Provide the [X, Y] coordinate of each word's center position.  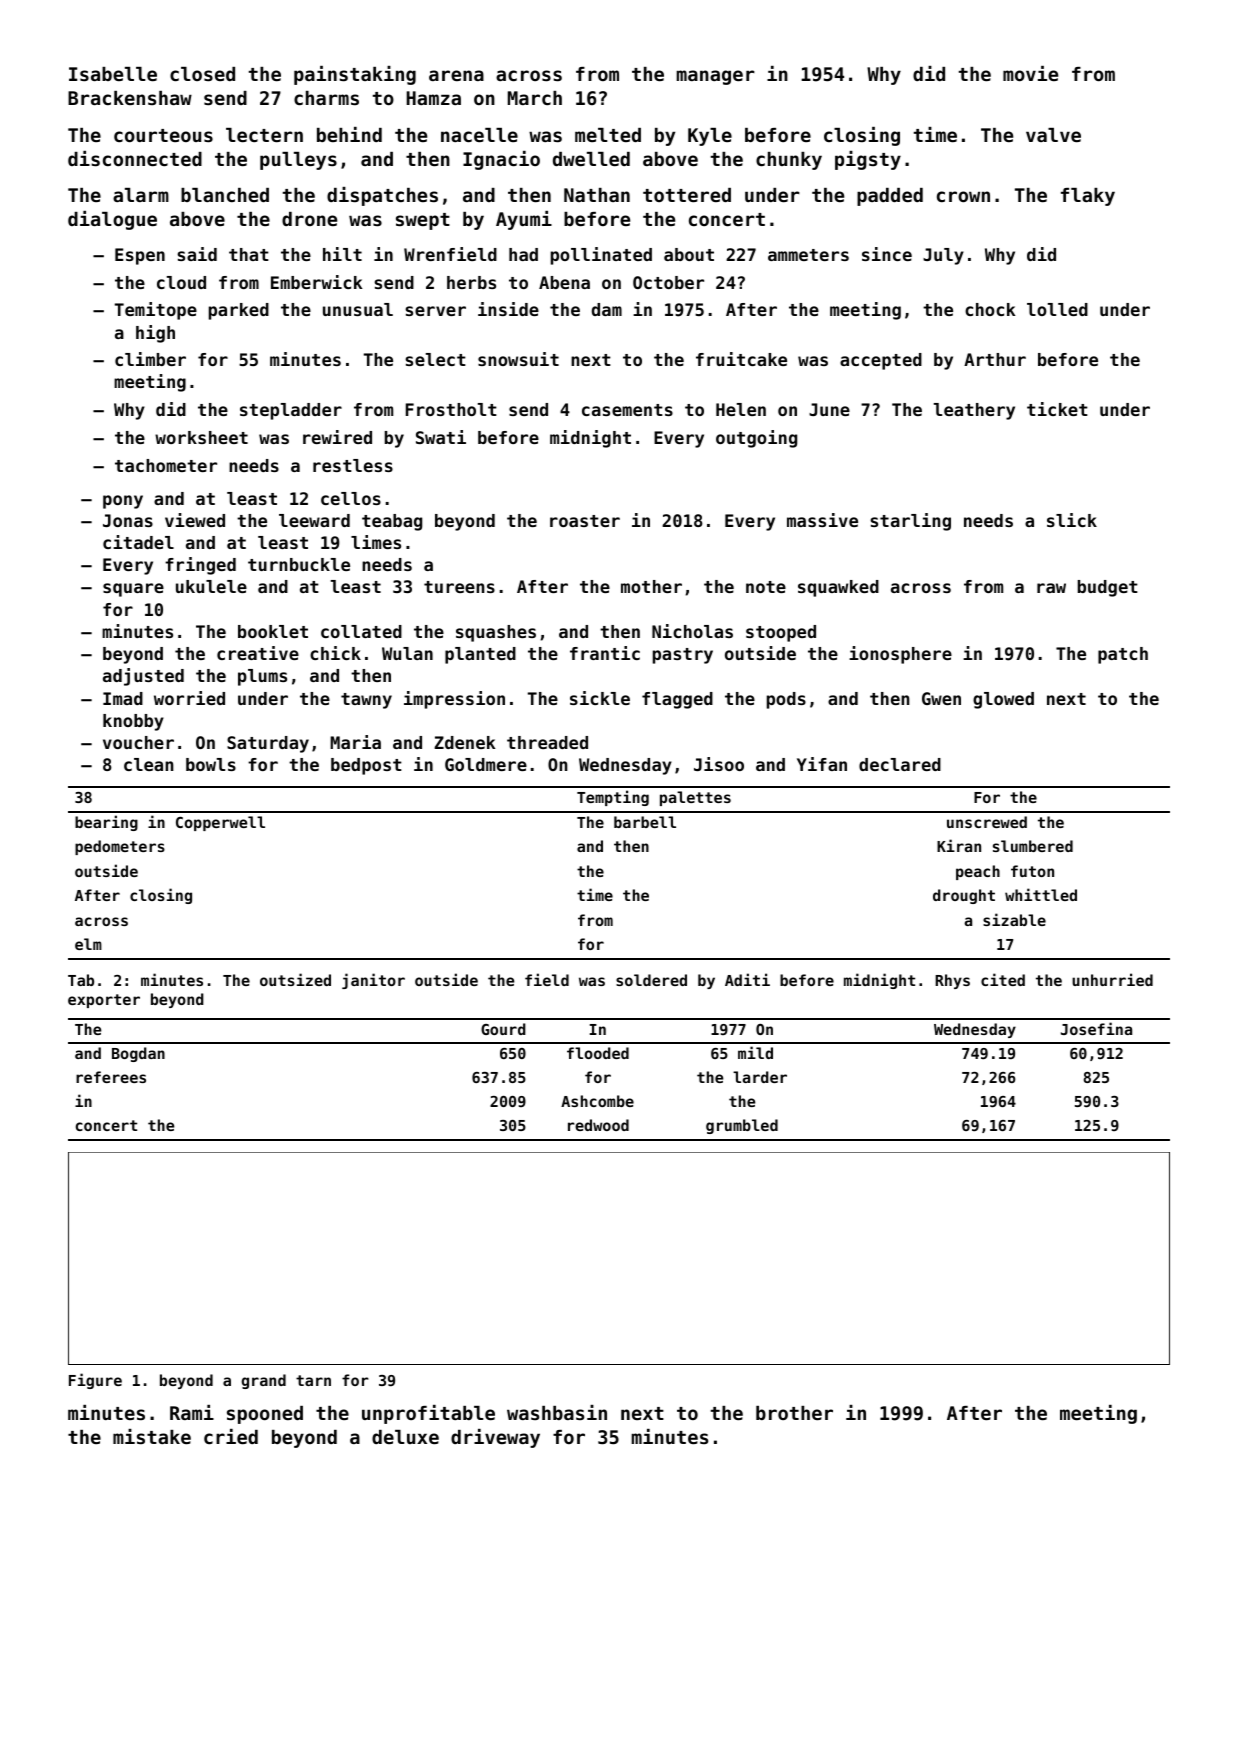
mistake [152, 1436]
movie [1030, 73]
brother [794, 1413]
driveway [495, 1438]
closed [202, 74]
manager [715, 77]
